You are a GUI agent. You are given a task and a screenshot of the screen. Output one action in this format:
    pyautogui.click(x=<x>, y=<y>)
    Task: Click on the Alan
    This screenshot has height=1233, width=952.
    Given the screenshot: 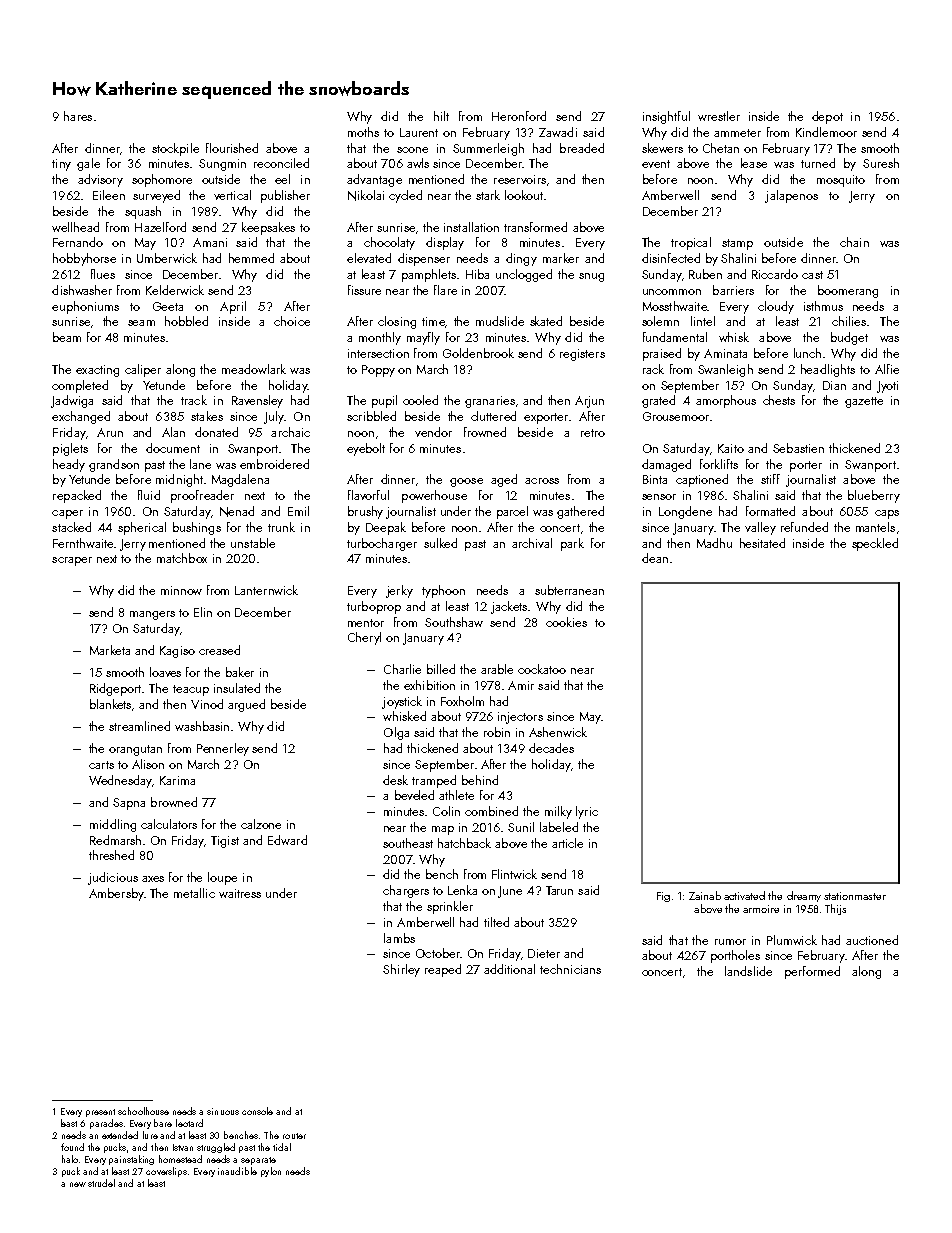 What is the action you would take?
    pyautogui.click(x=173, y=432)
